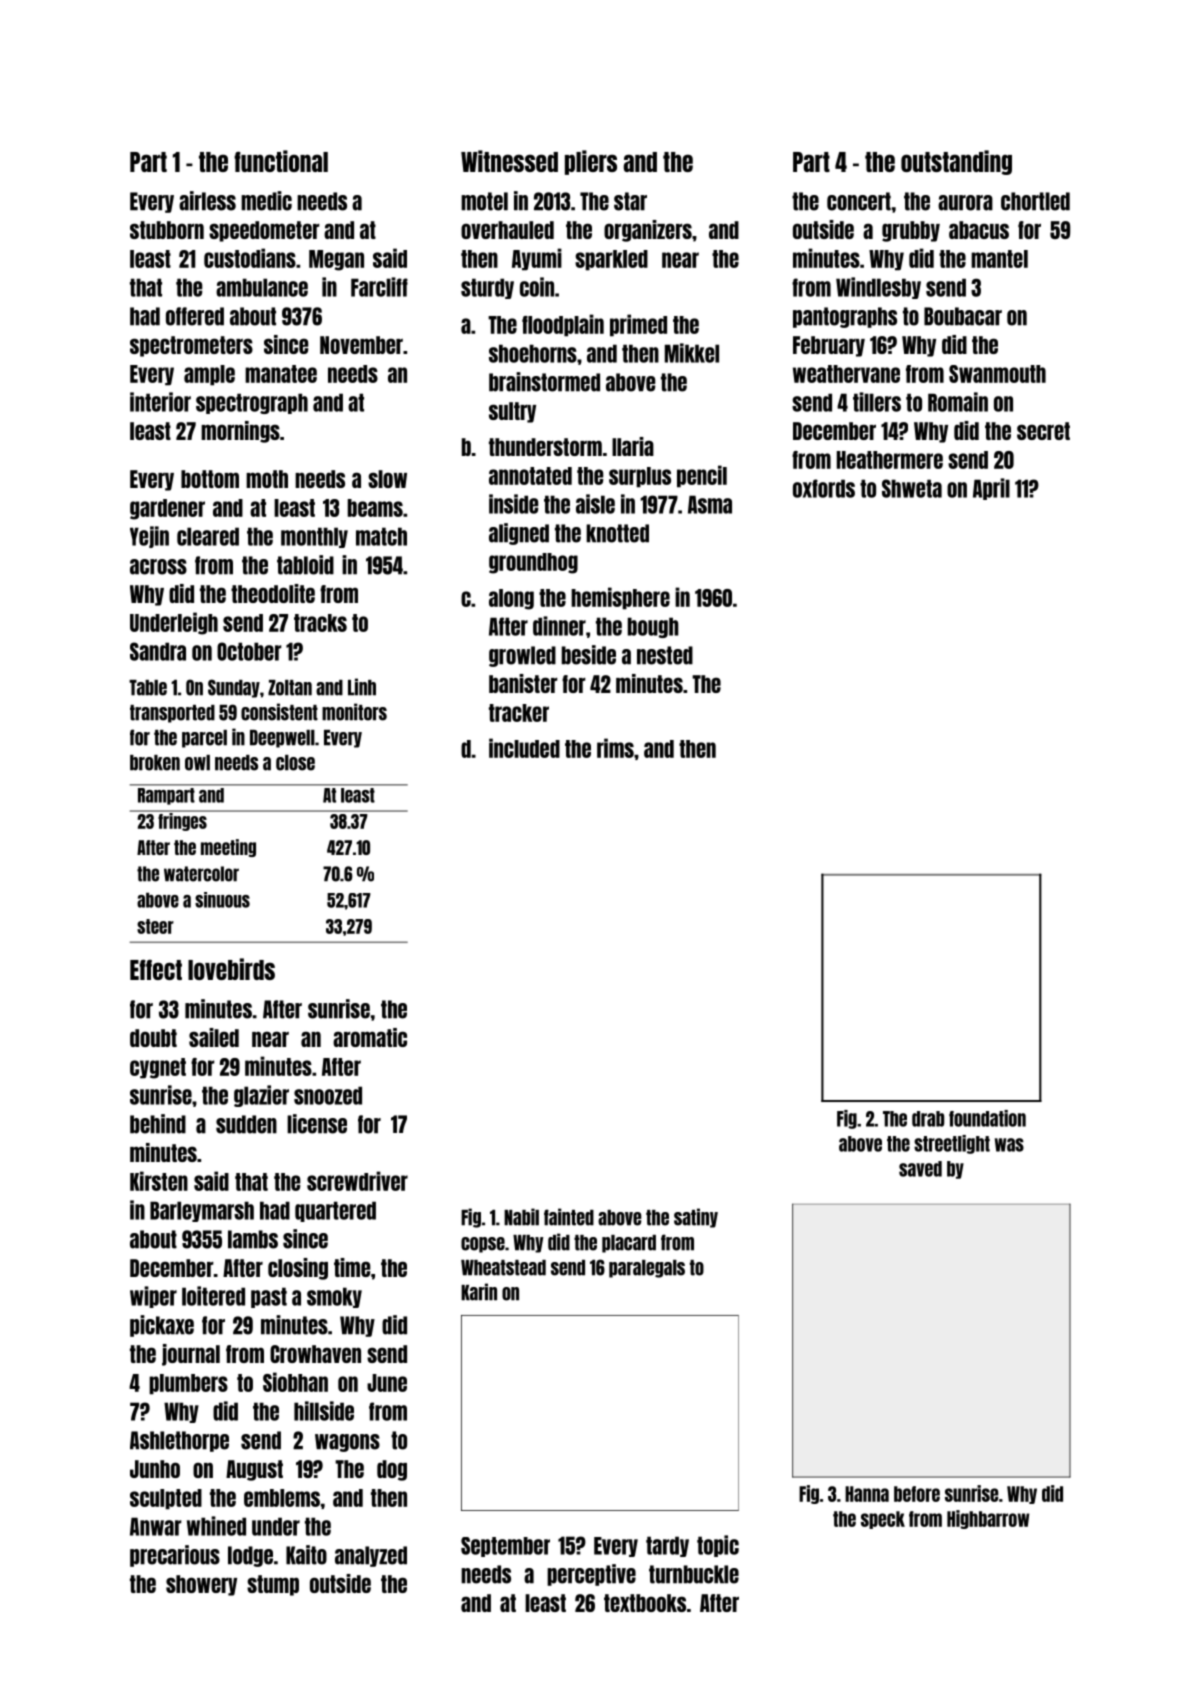  I want to click on outstanding, so click(956, 162).
